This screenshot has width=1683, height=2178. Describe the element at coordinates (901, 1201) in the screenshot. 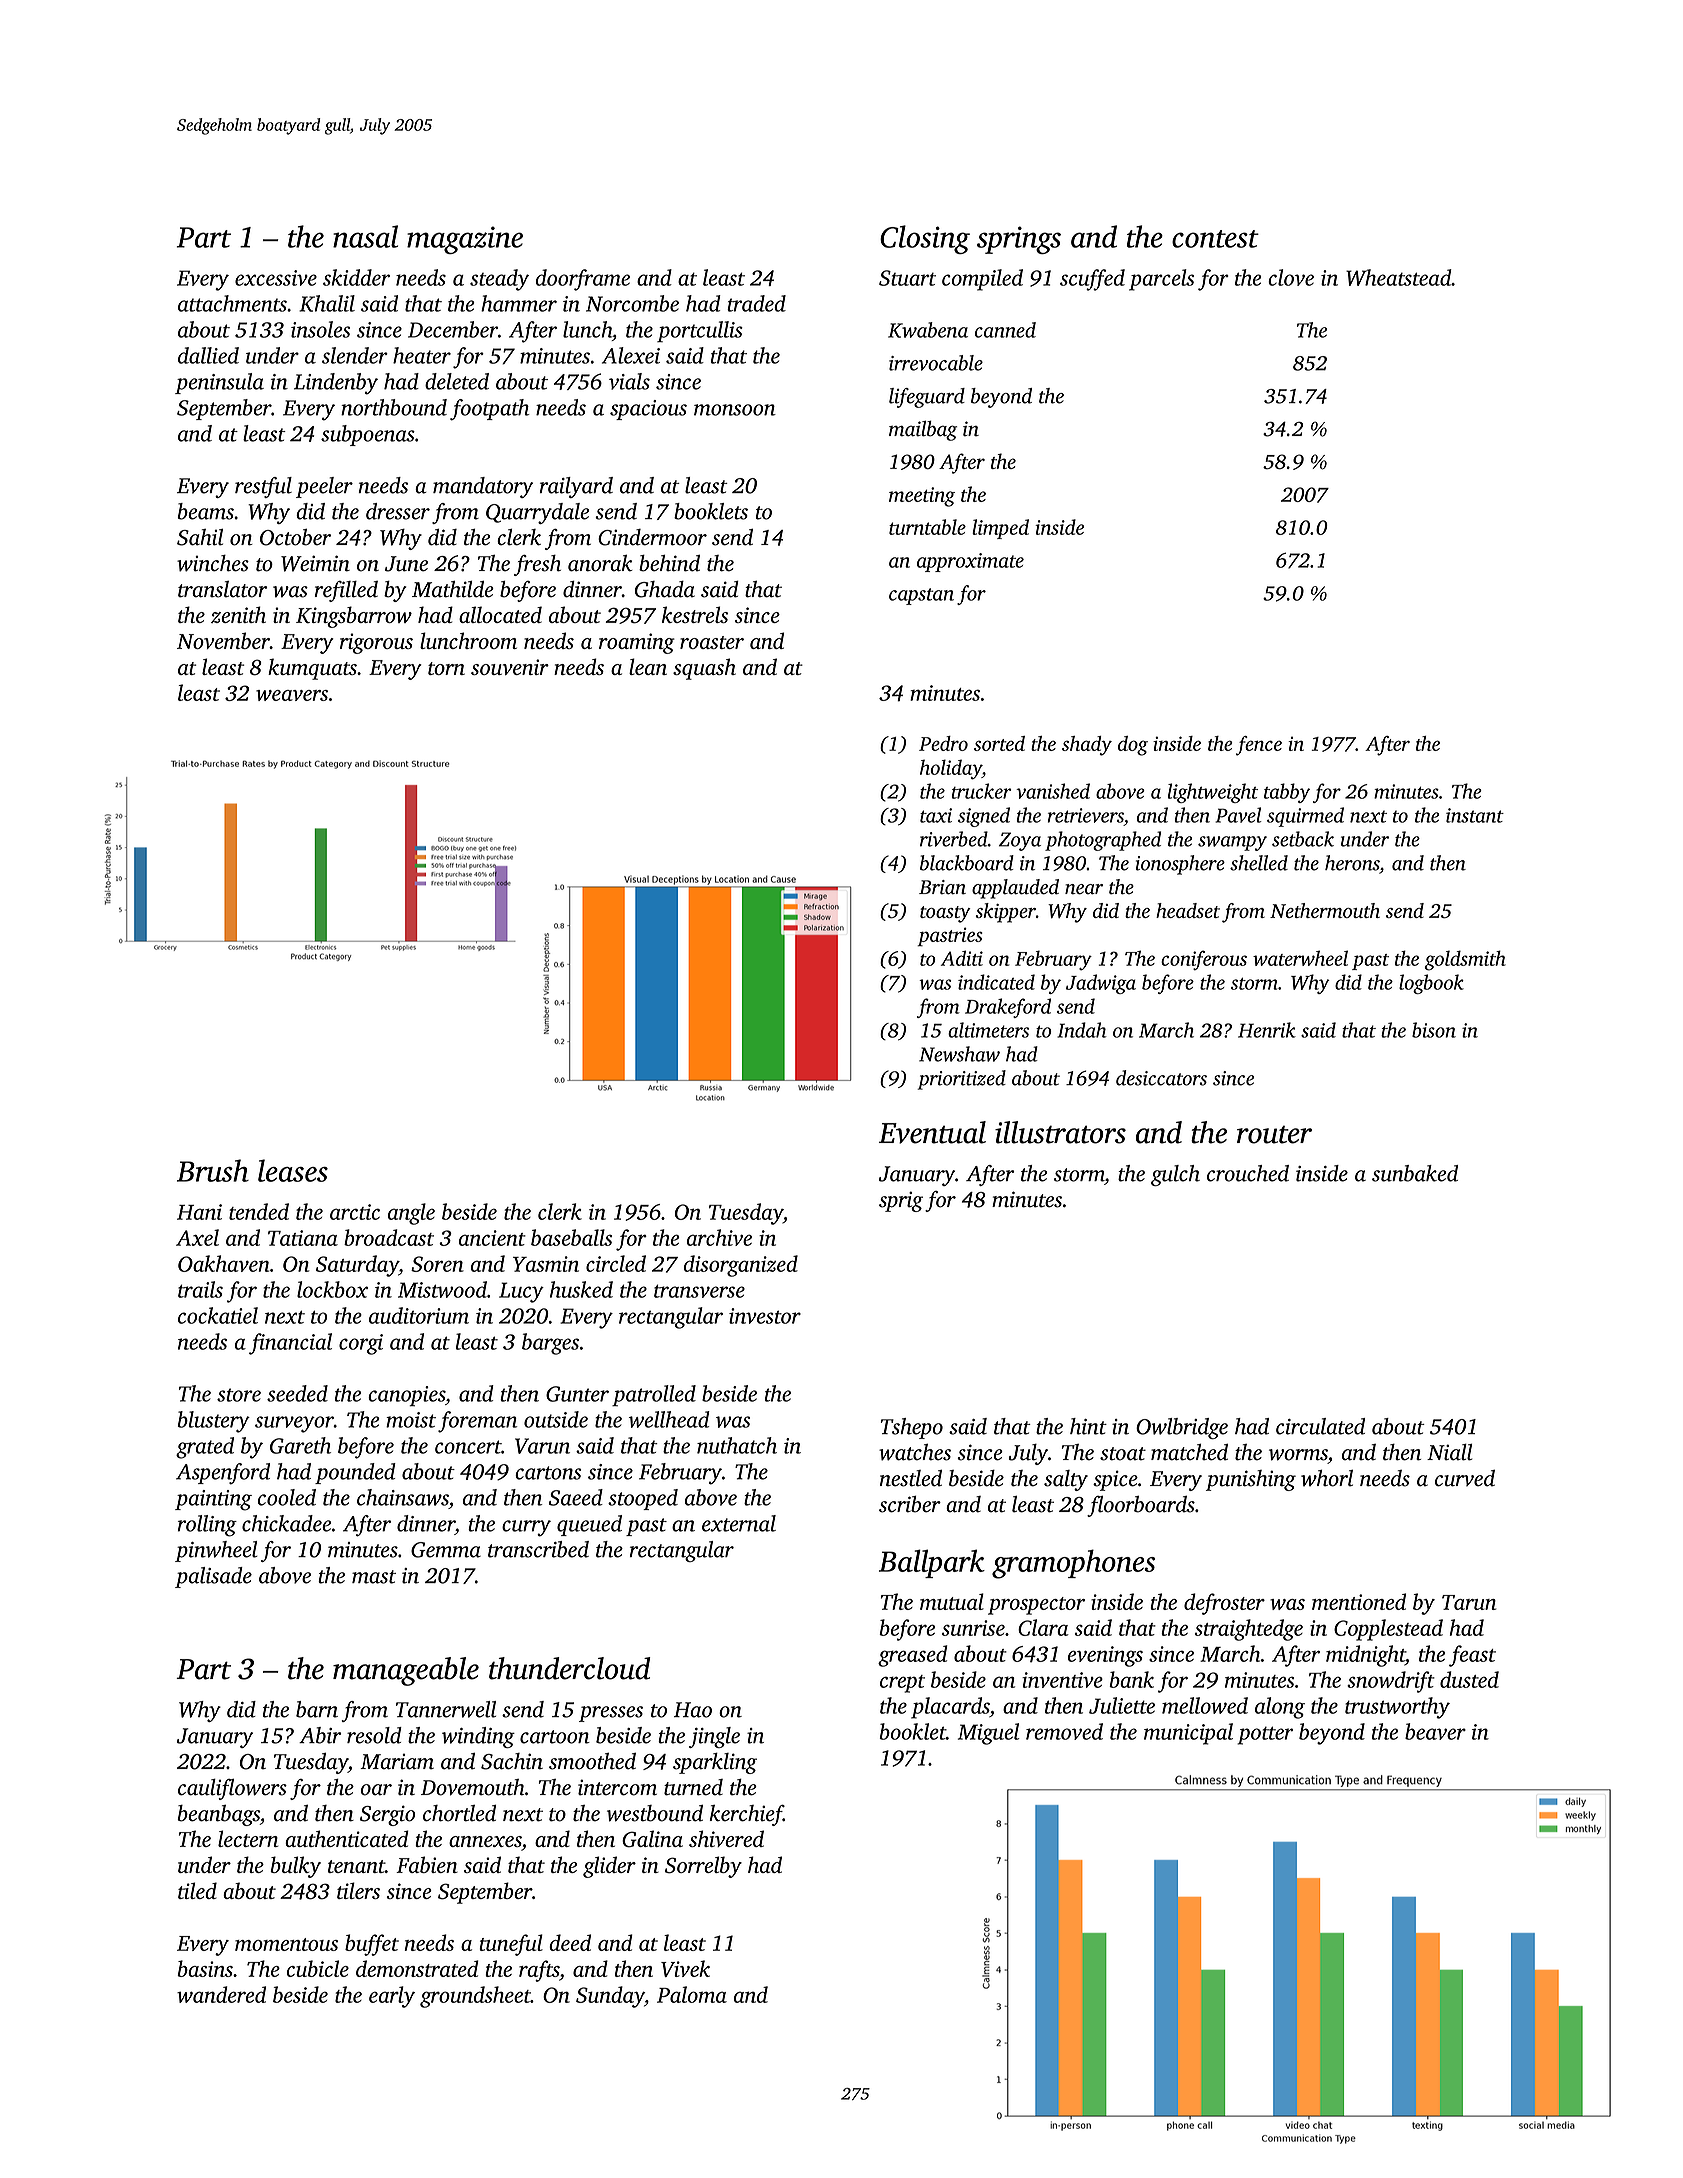

I see `sprig` at that location.
